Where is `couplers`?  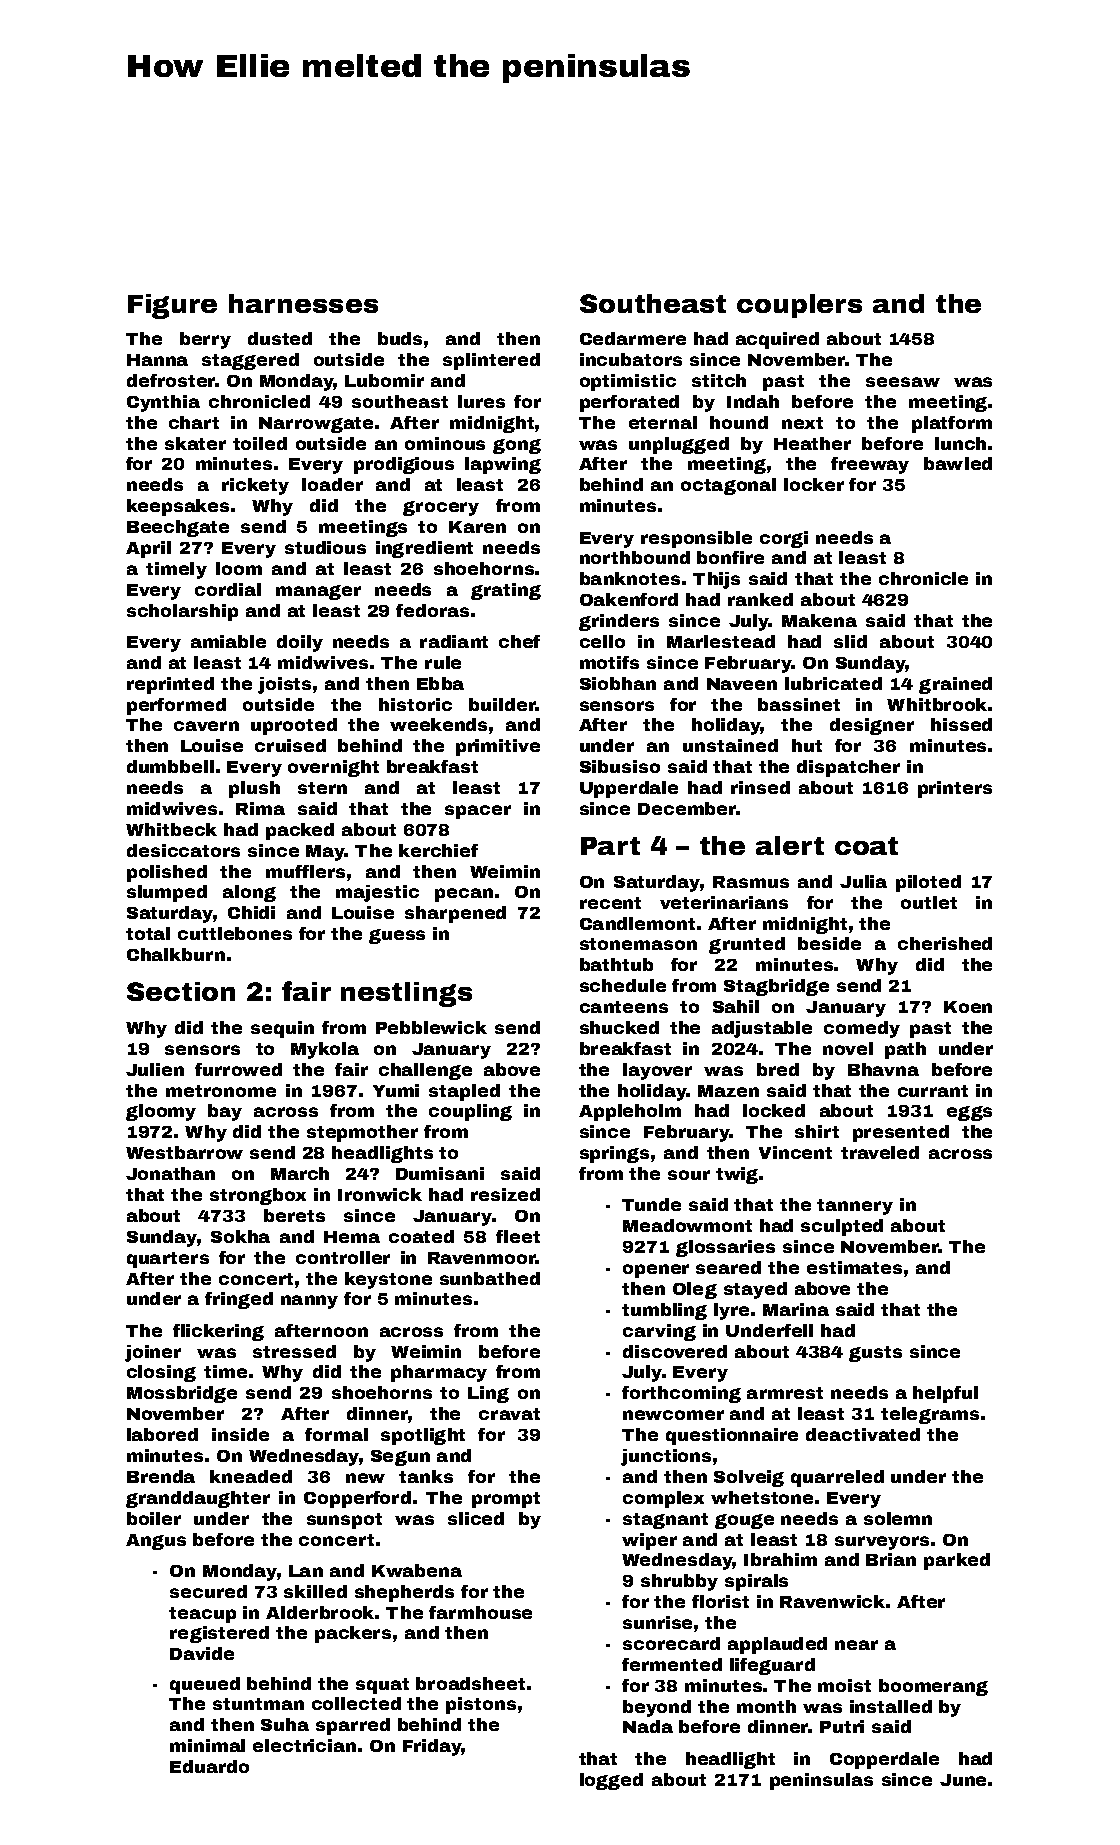 couplers is located at coordinates (799, 306).
